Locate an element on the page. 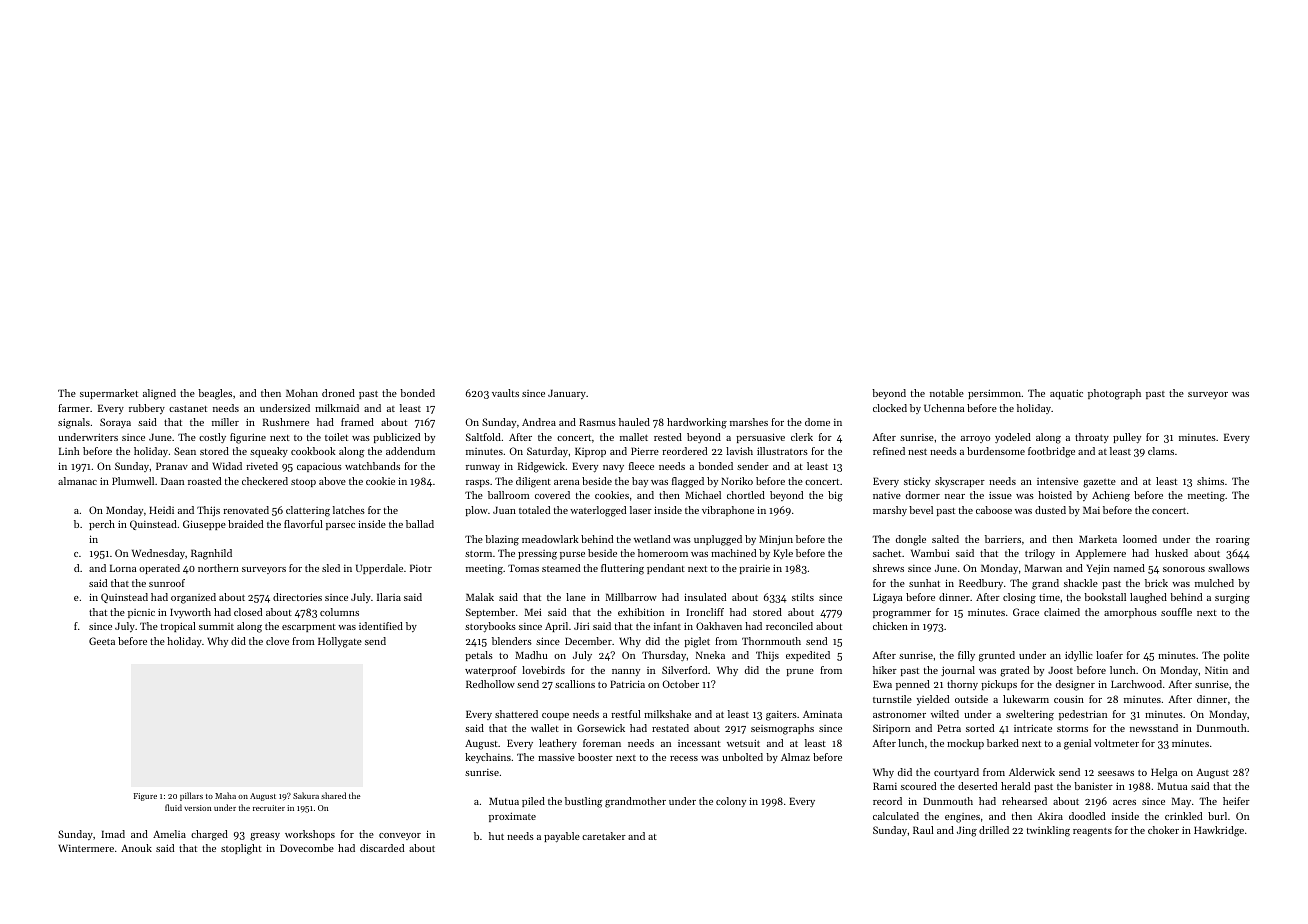 The height and width of the document is (924, 1308). braided is located at coordinates (245, 524).
